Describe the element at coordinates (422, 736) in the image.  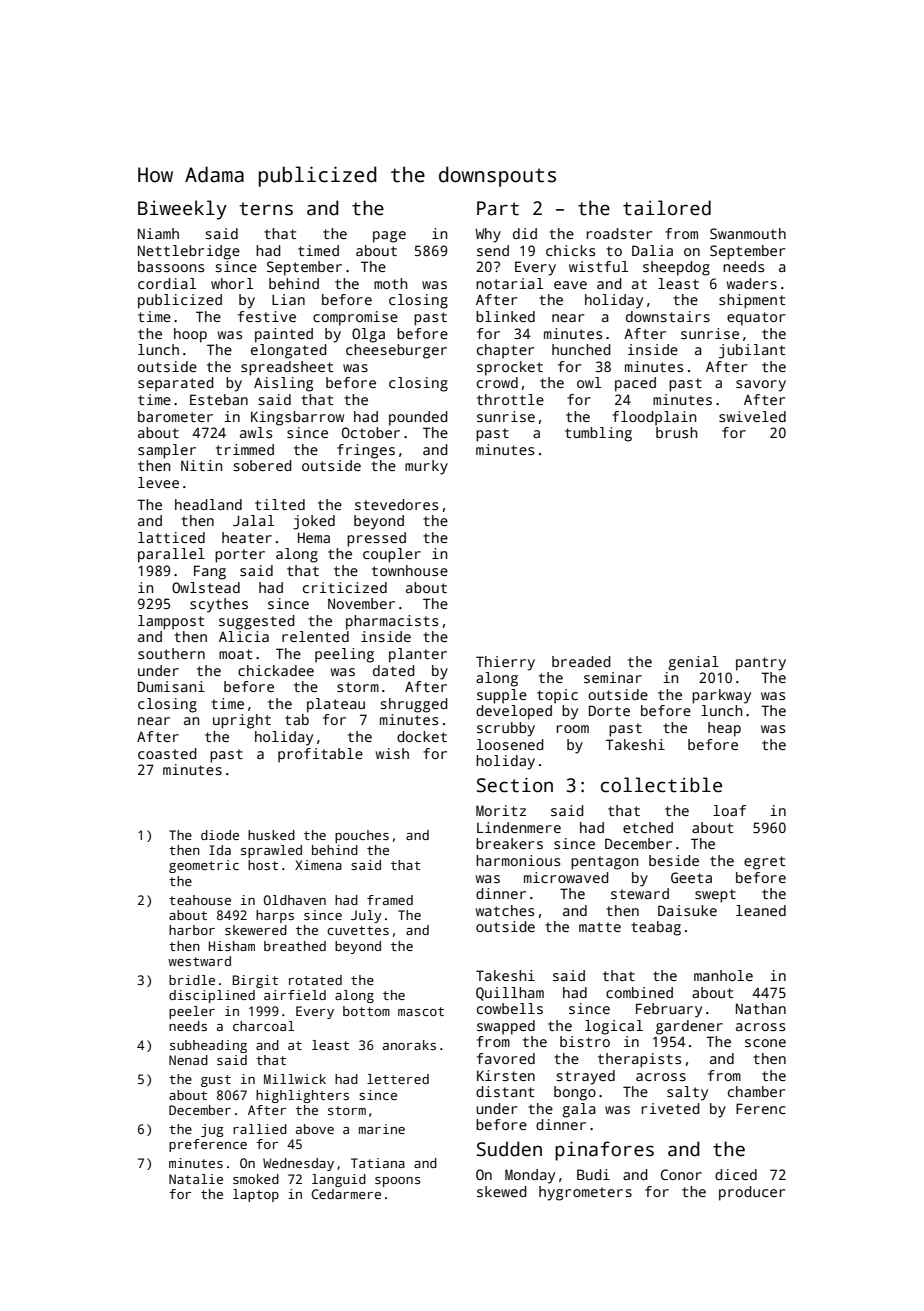
I see `docket` at that location.
